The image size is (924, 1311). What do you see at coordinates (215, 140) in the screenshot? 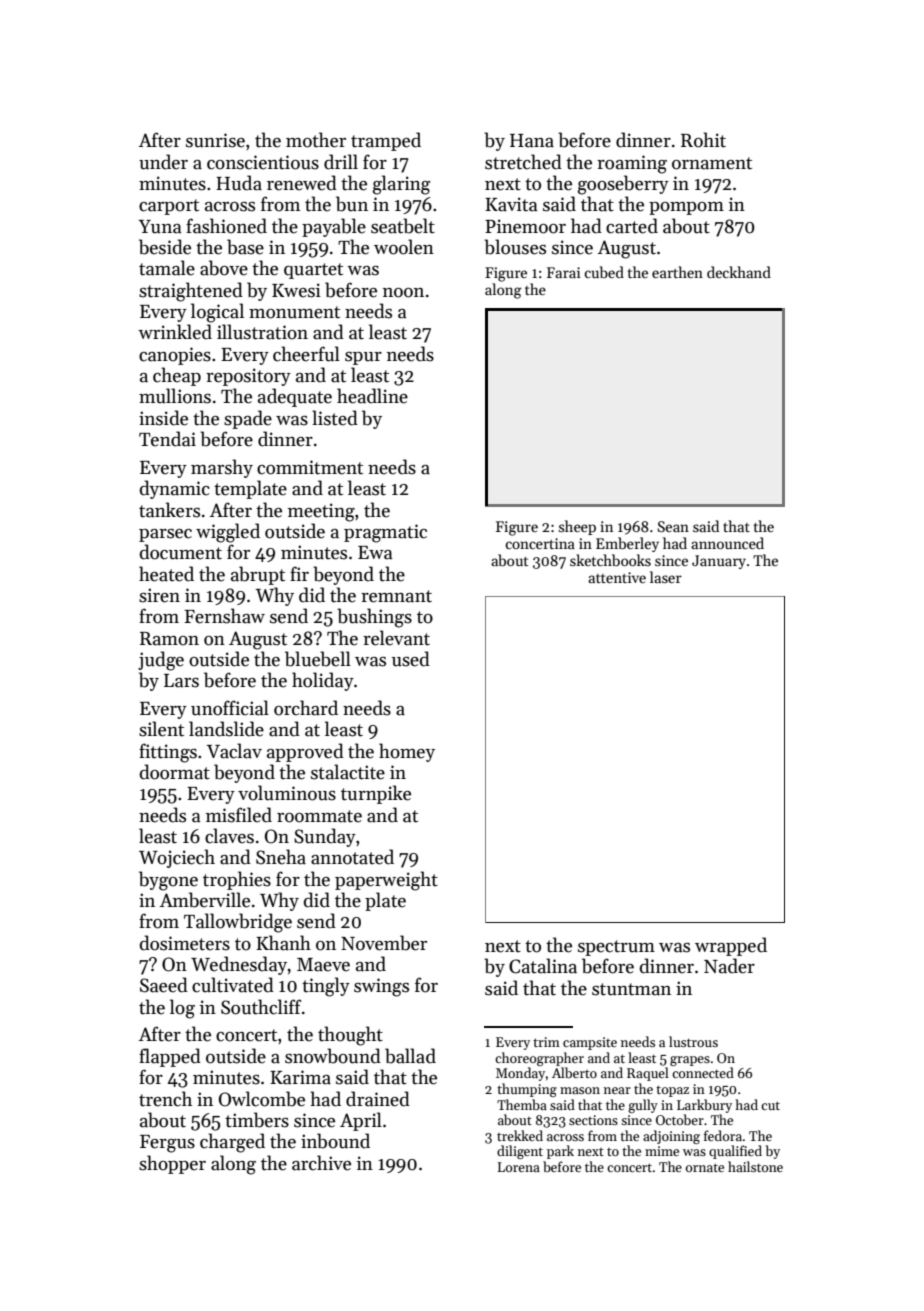
I see `sunrise` at bounding box center [215, 140].
